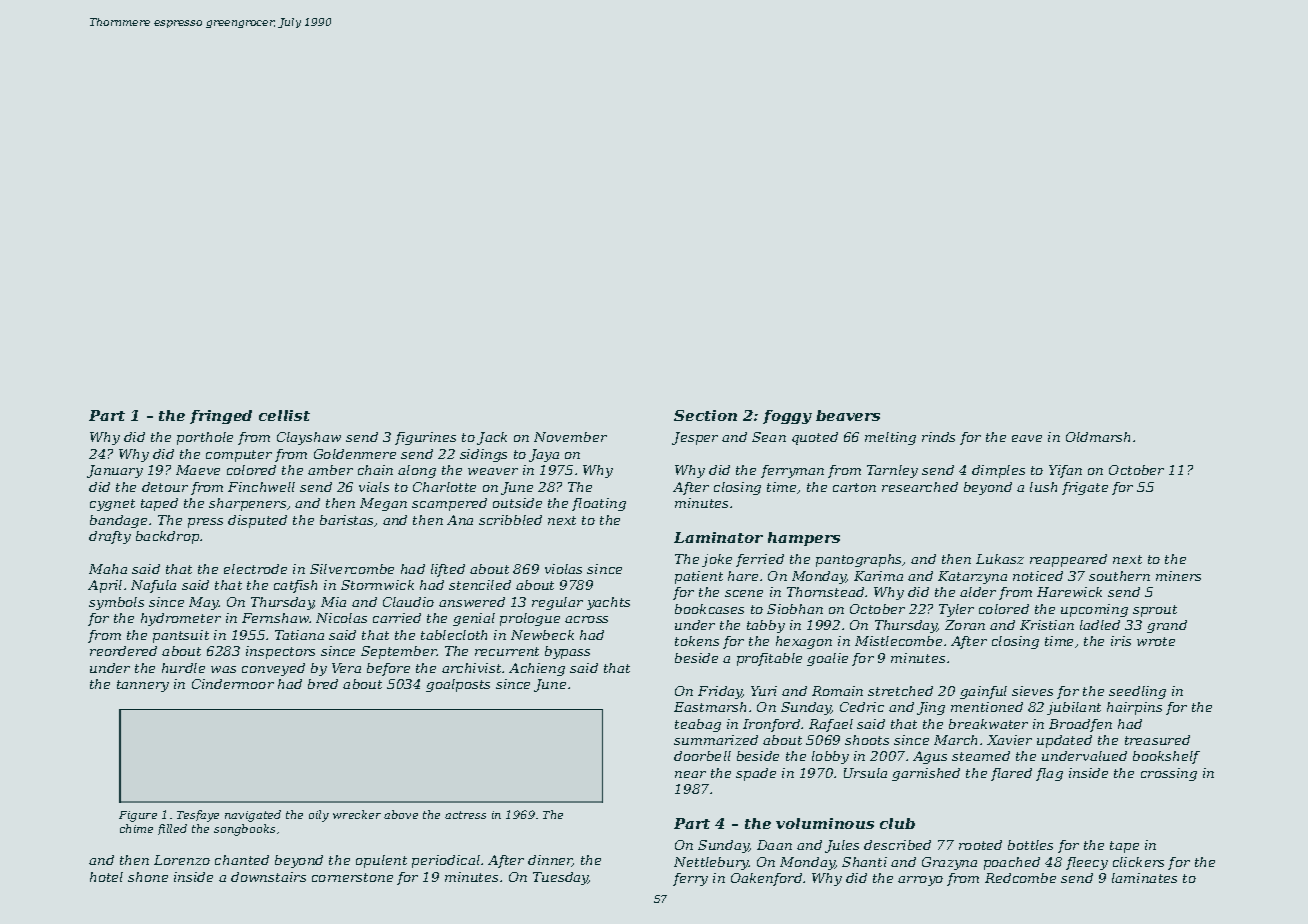  What do you see at coordinates (261, 487) in the screenshot?
I see `Finchwell` at bounding box center [261, 487].
